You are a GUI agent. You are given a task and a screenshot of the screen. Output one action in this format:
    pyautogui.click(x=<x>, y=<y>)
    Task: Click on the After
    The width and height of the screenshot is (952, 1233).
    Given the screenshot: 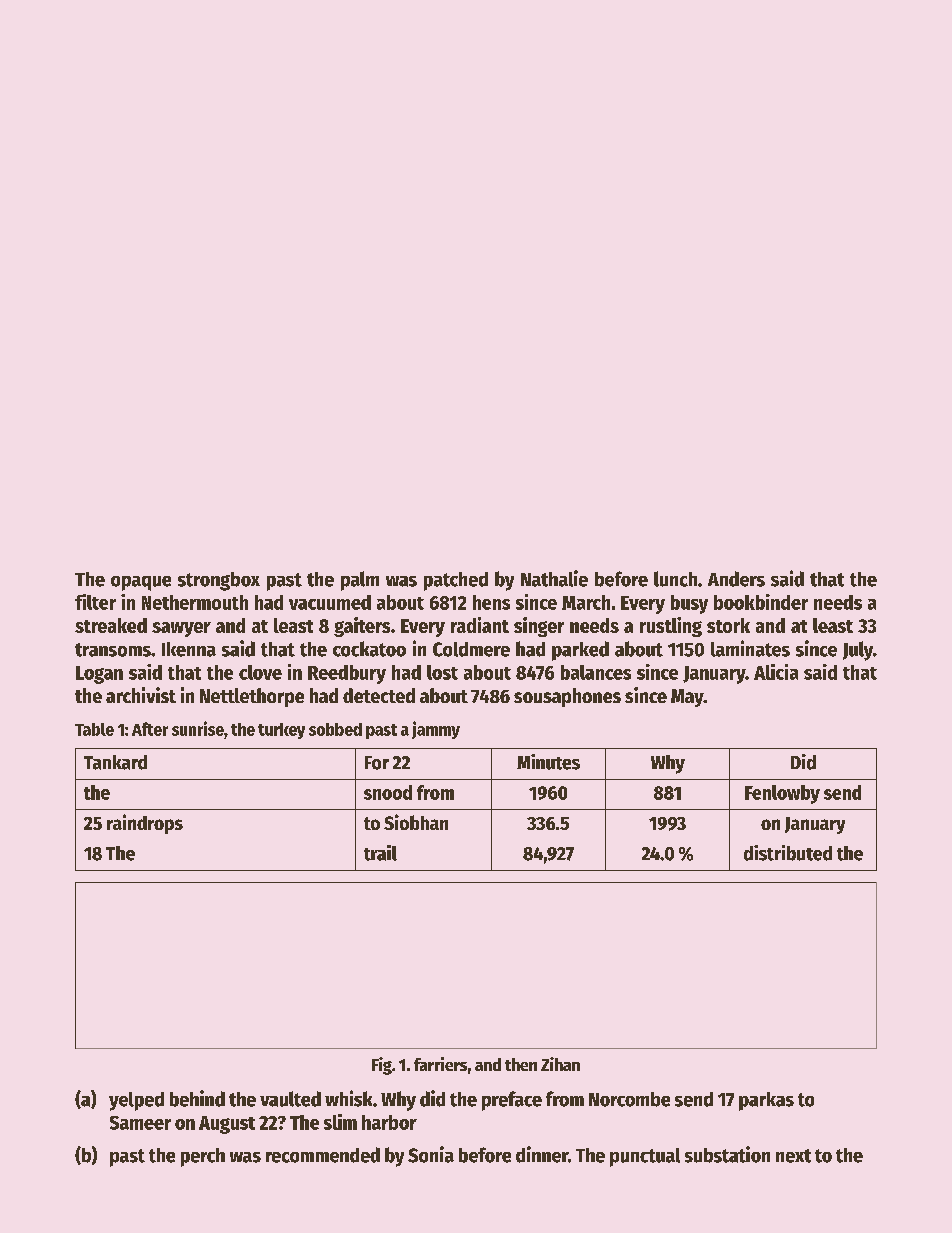 What is the action you would take?
    pyautogui.click(x=150, y=729)
